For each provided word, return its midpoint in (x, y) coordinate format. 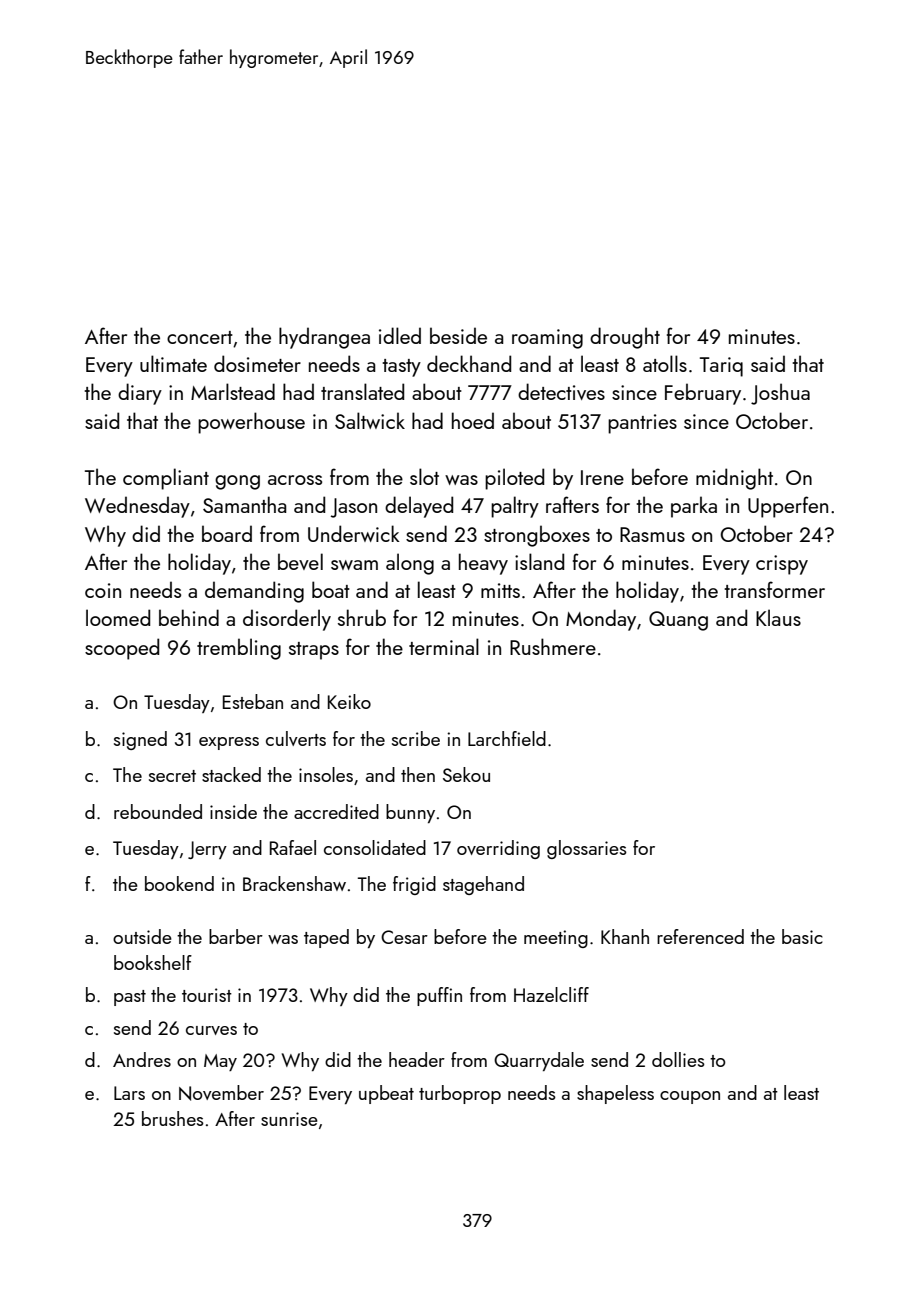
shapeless (615, 1094)
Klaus (778, 617)
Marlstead (233, 391)
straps (314, 651)
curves (211, 1030)
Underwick (354, 533)
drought (625, 338)
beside (458, 335)
